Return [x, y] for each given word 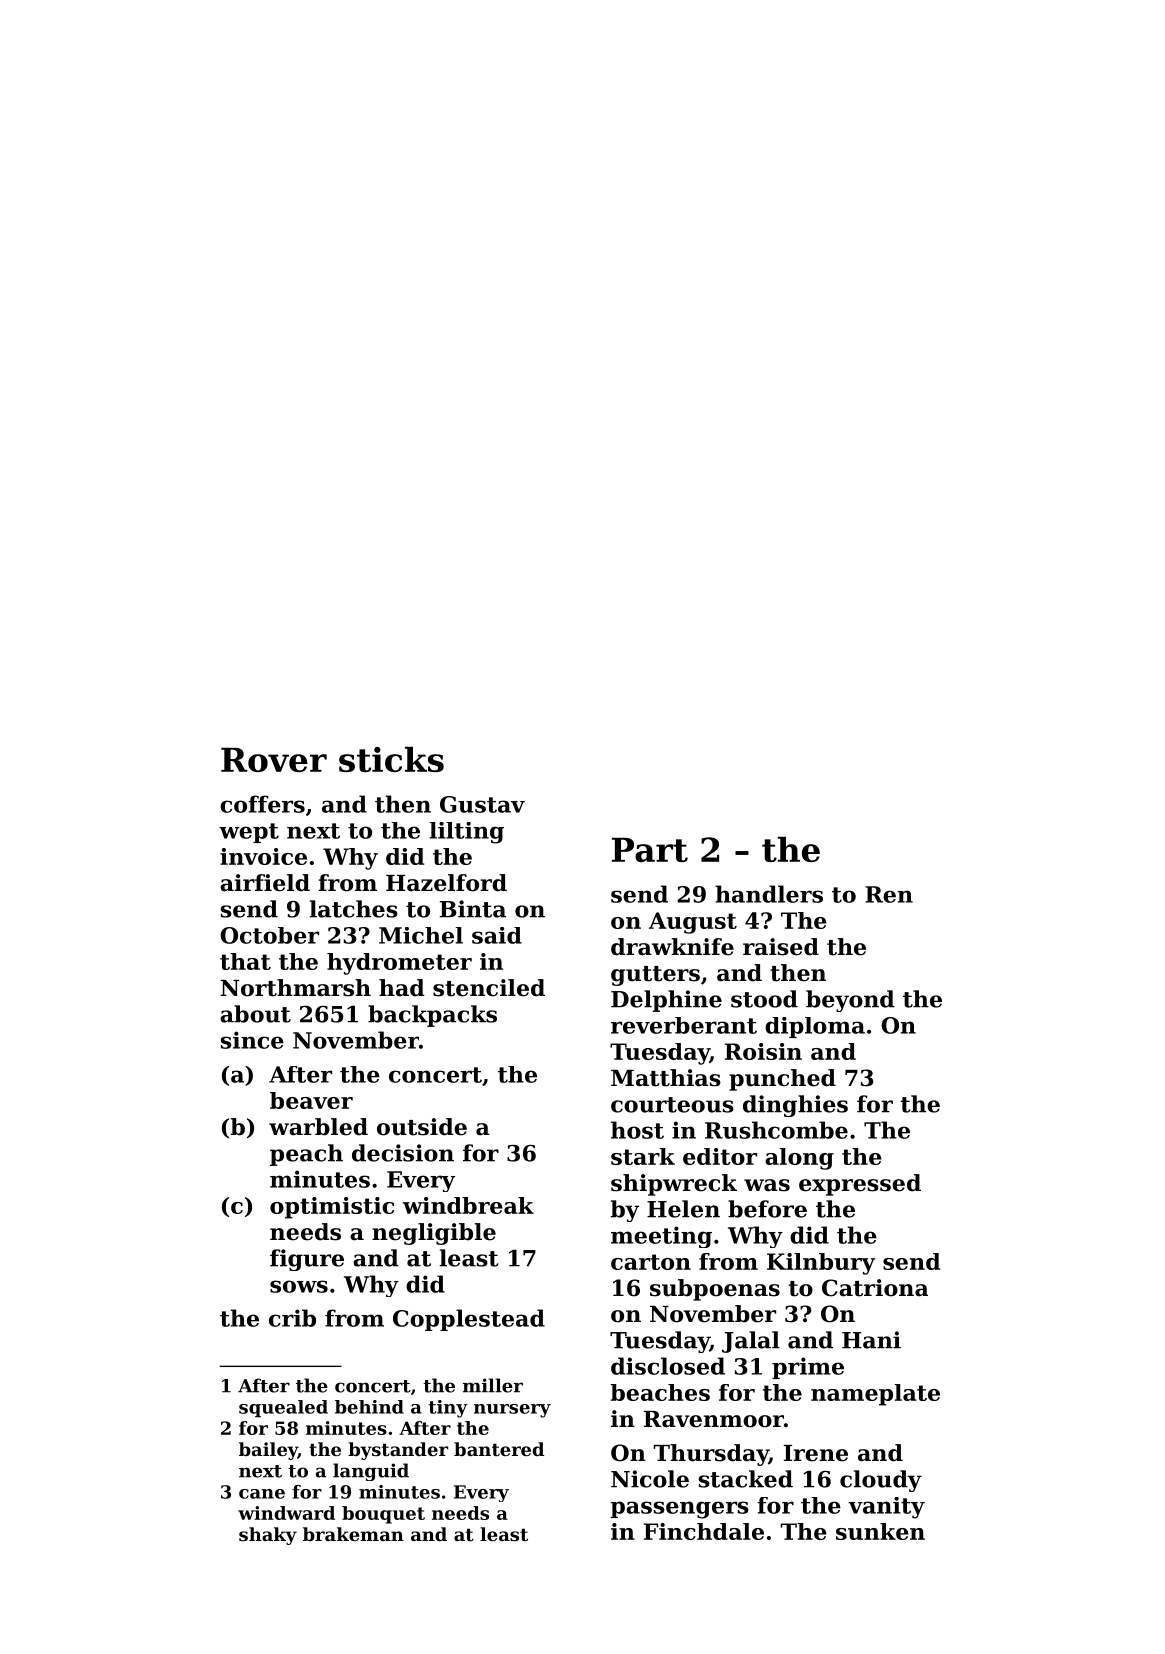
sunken [880, 1531]
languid [371, 1472]
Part [650, 850]
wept [249, 833]
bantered [499, 1449]
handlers [769, 894]
